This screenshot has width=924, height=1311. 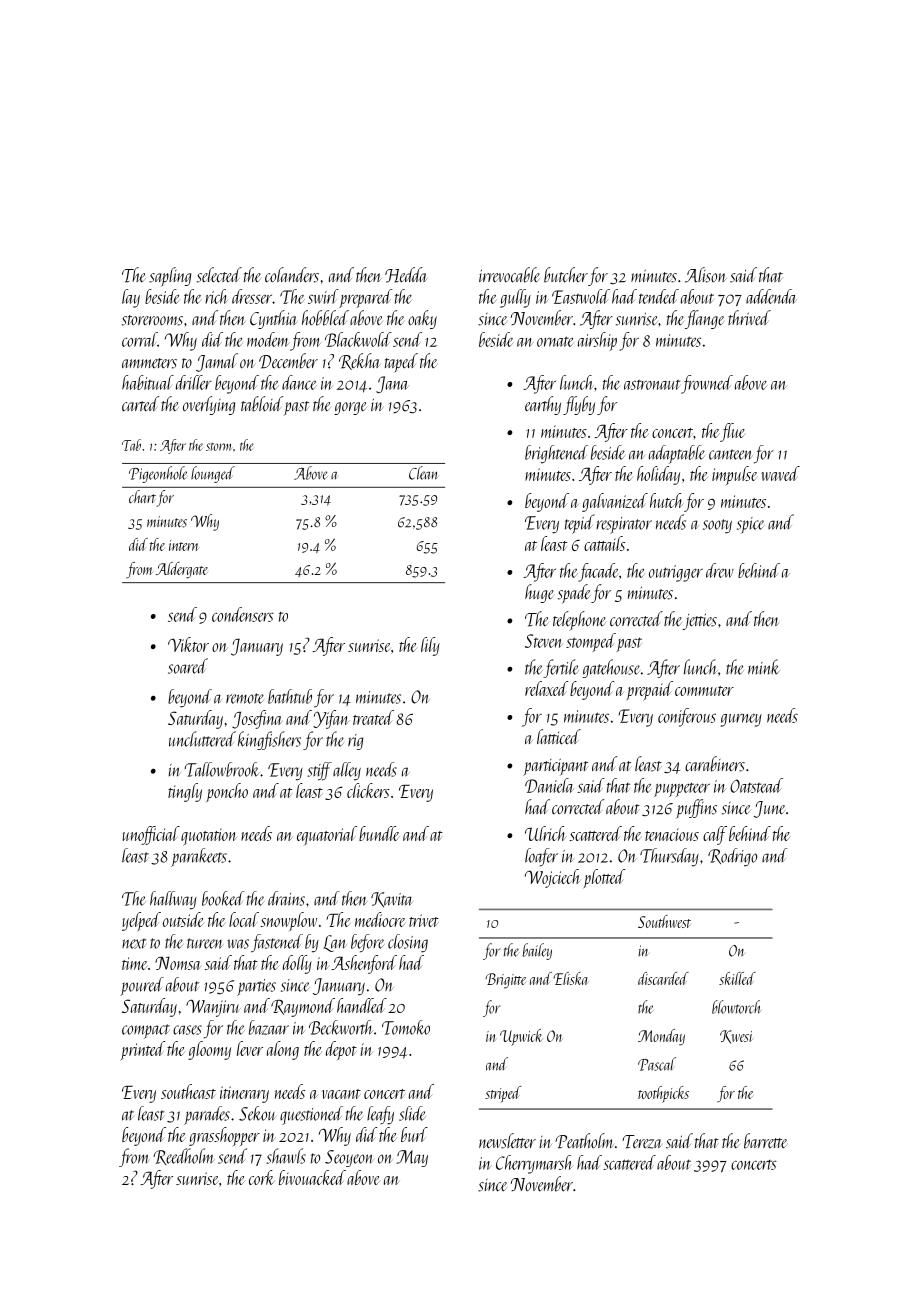 I want to click on December, so click(x=288, y=361).
